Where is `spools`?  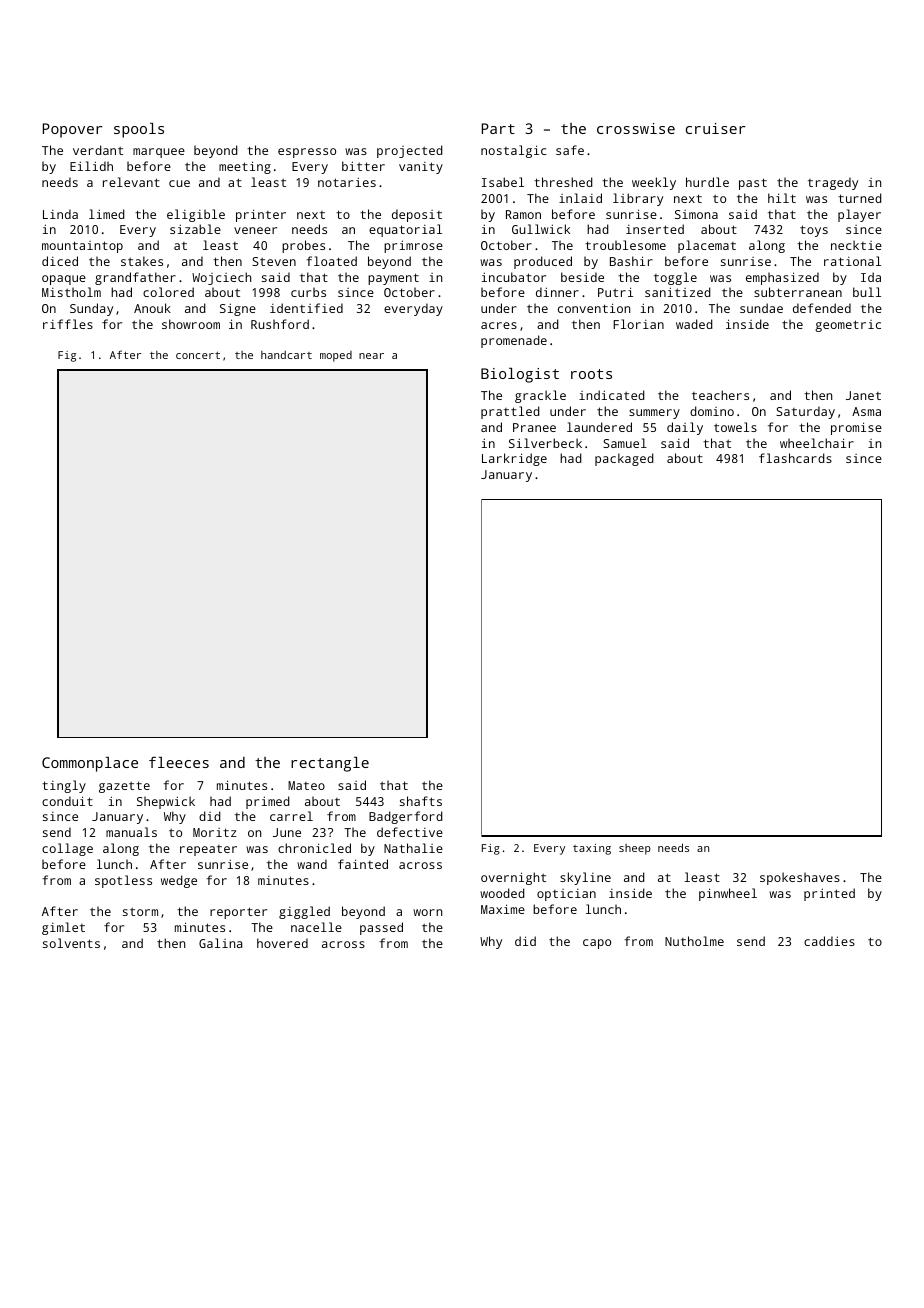
spools is located at coordinates (139, 130).
